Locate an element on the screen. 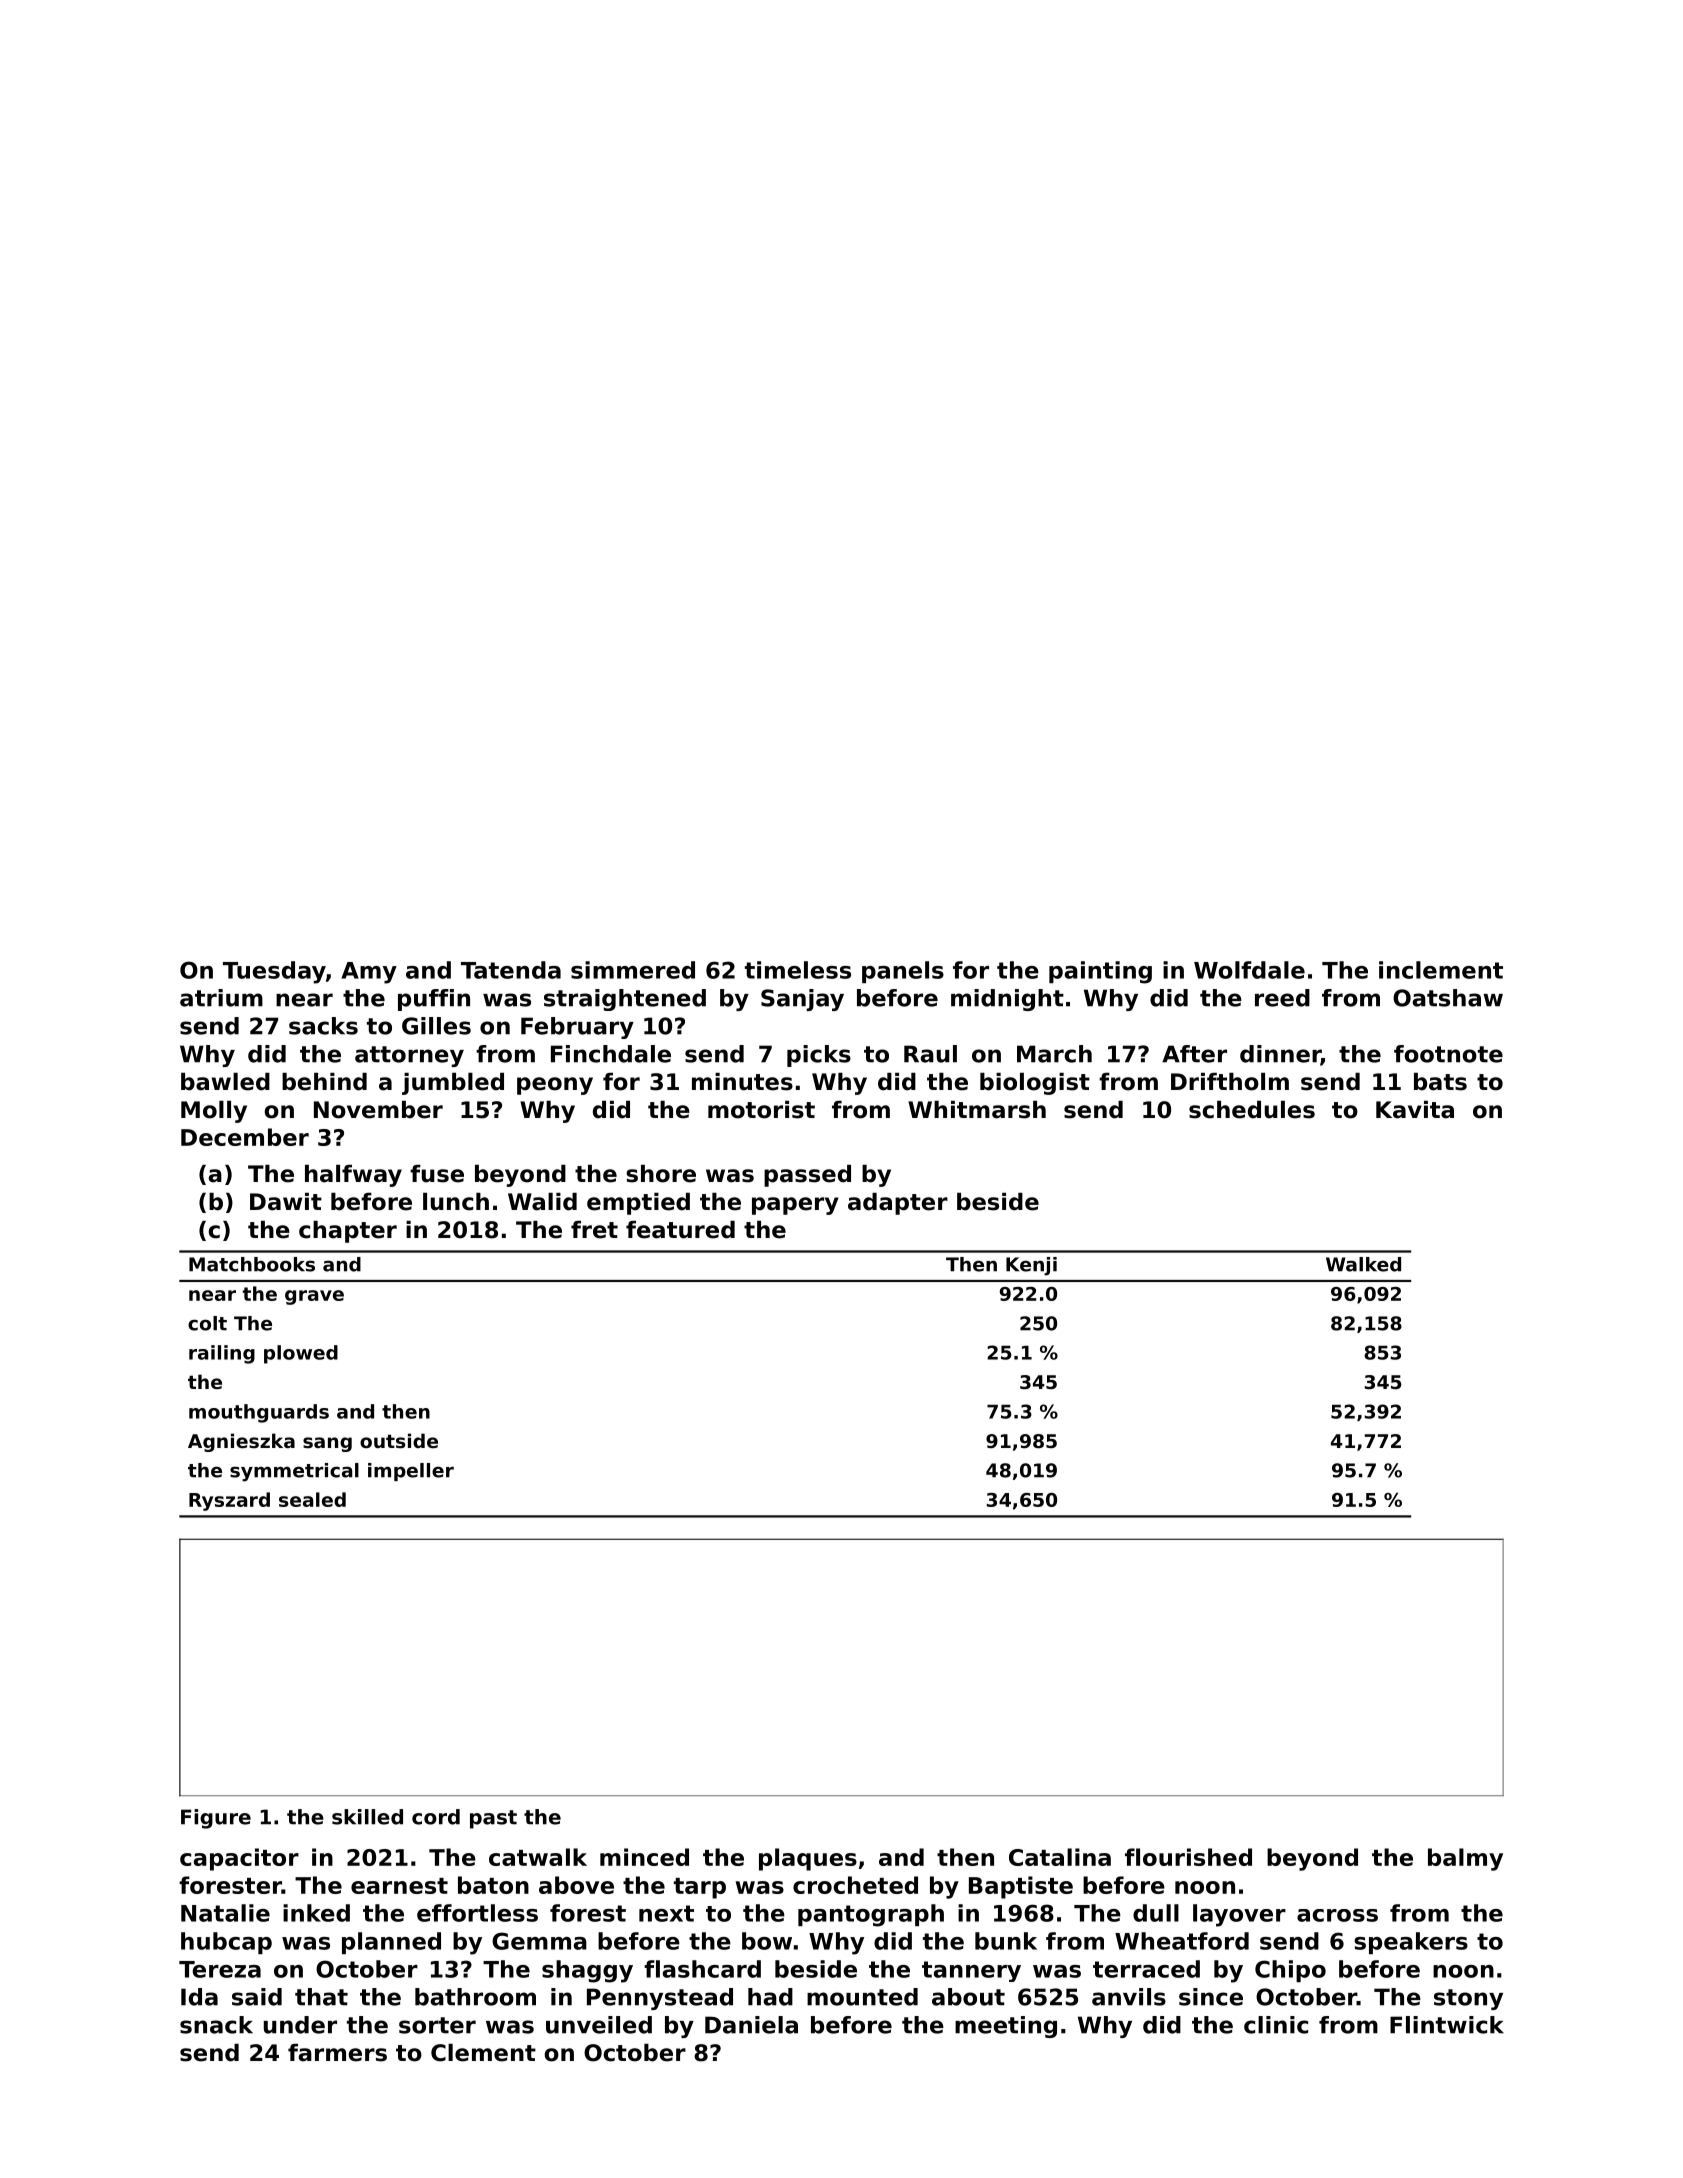  impeller is located at coordinates (411, 1472).
